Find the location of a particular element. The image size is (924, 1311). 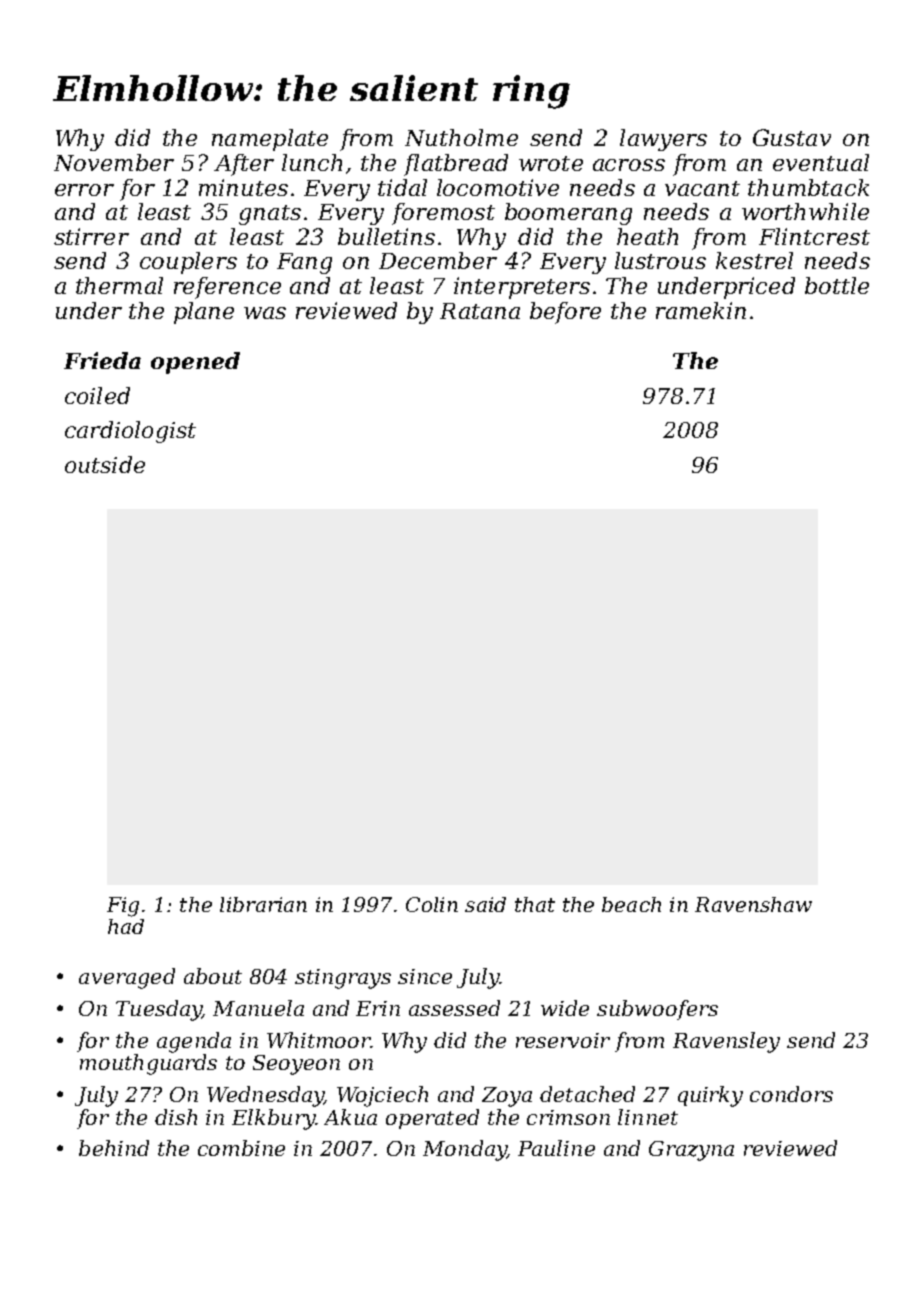

outside is located at coordinates (105, 464).
